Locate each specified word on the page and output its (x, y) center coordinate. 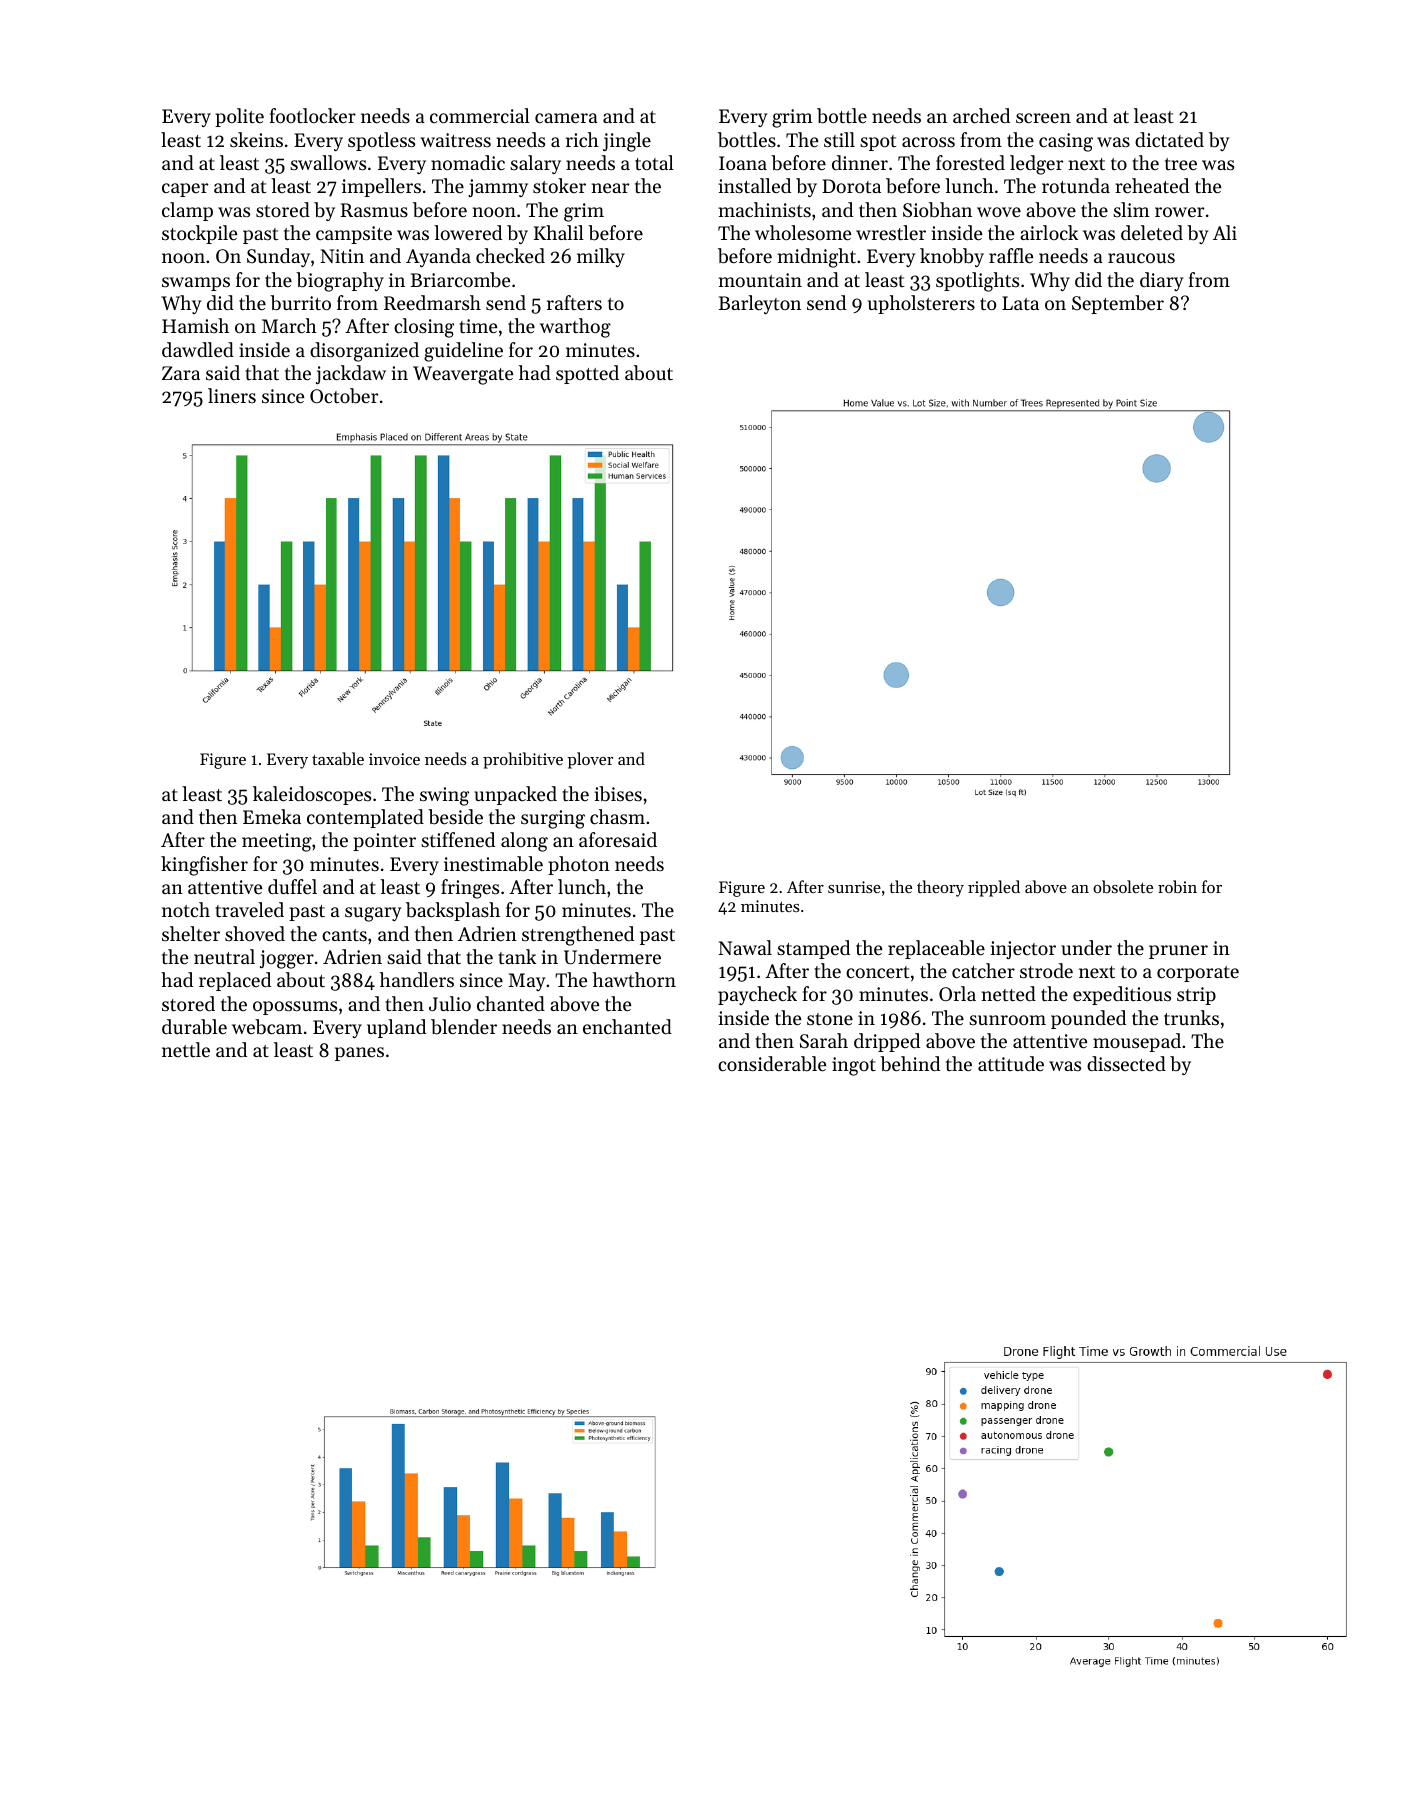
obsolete (1123, 886)
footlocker (313, 115)
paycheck (757, 995)
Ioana (743, 163)
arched (981, 115)
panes (359, 1054)
